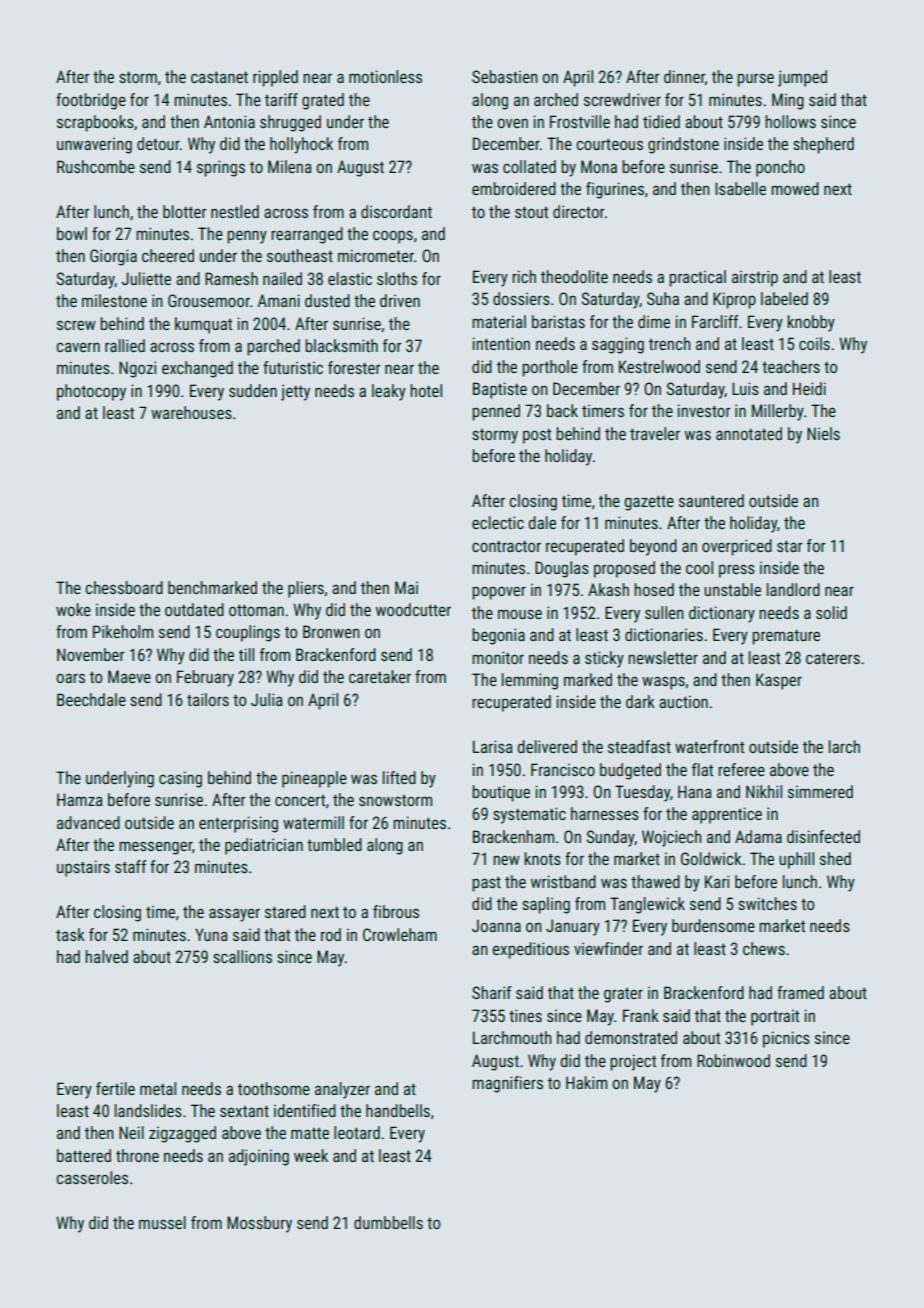  Describe the element at coordinates (833, 658) in the screenshot. I see `caterers` at that location.
